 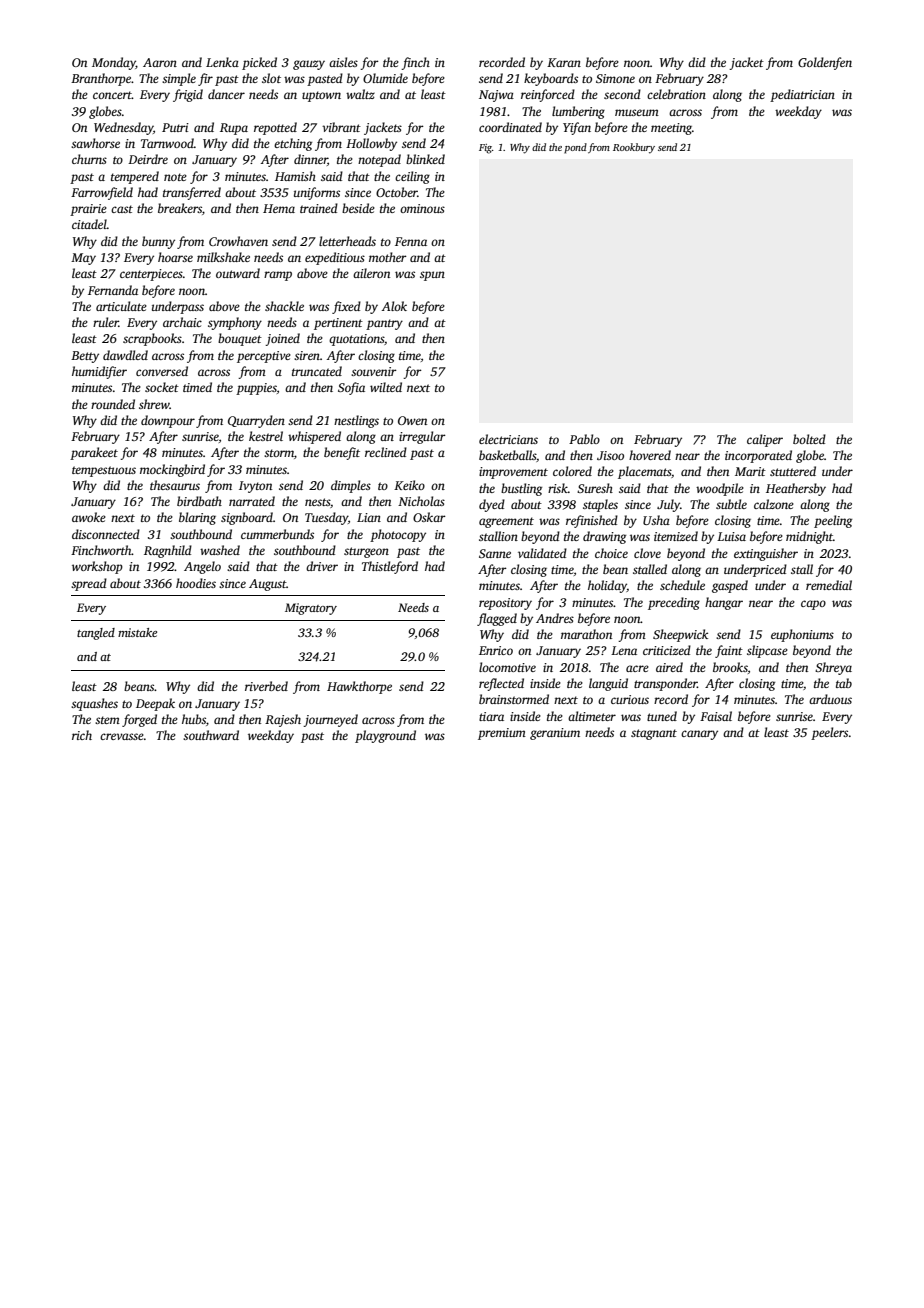 What do you see at coordinates (809, 439) in the screenshot?
I see `bolted` at bounding box center [809, 439].
